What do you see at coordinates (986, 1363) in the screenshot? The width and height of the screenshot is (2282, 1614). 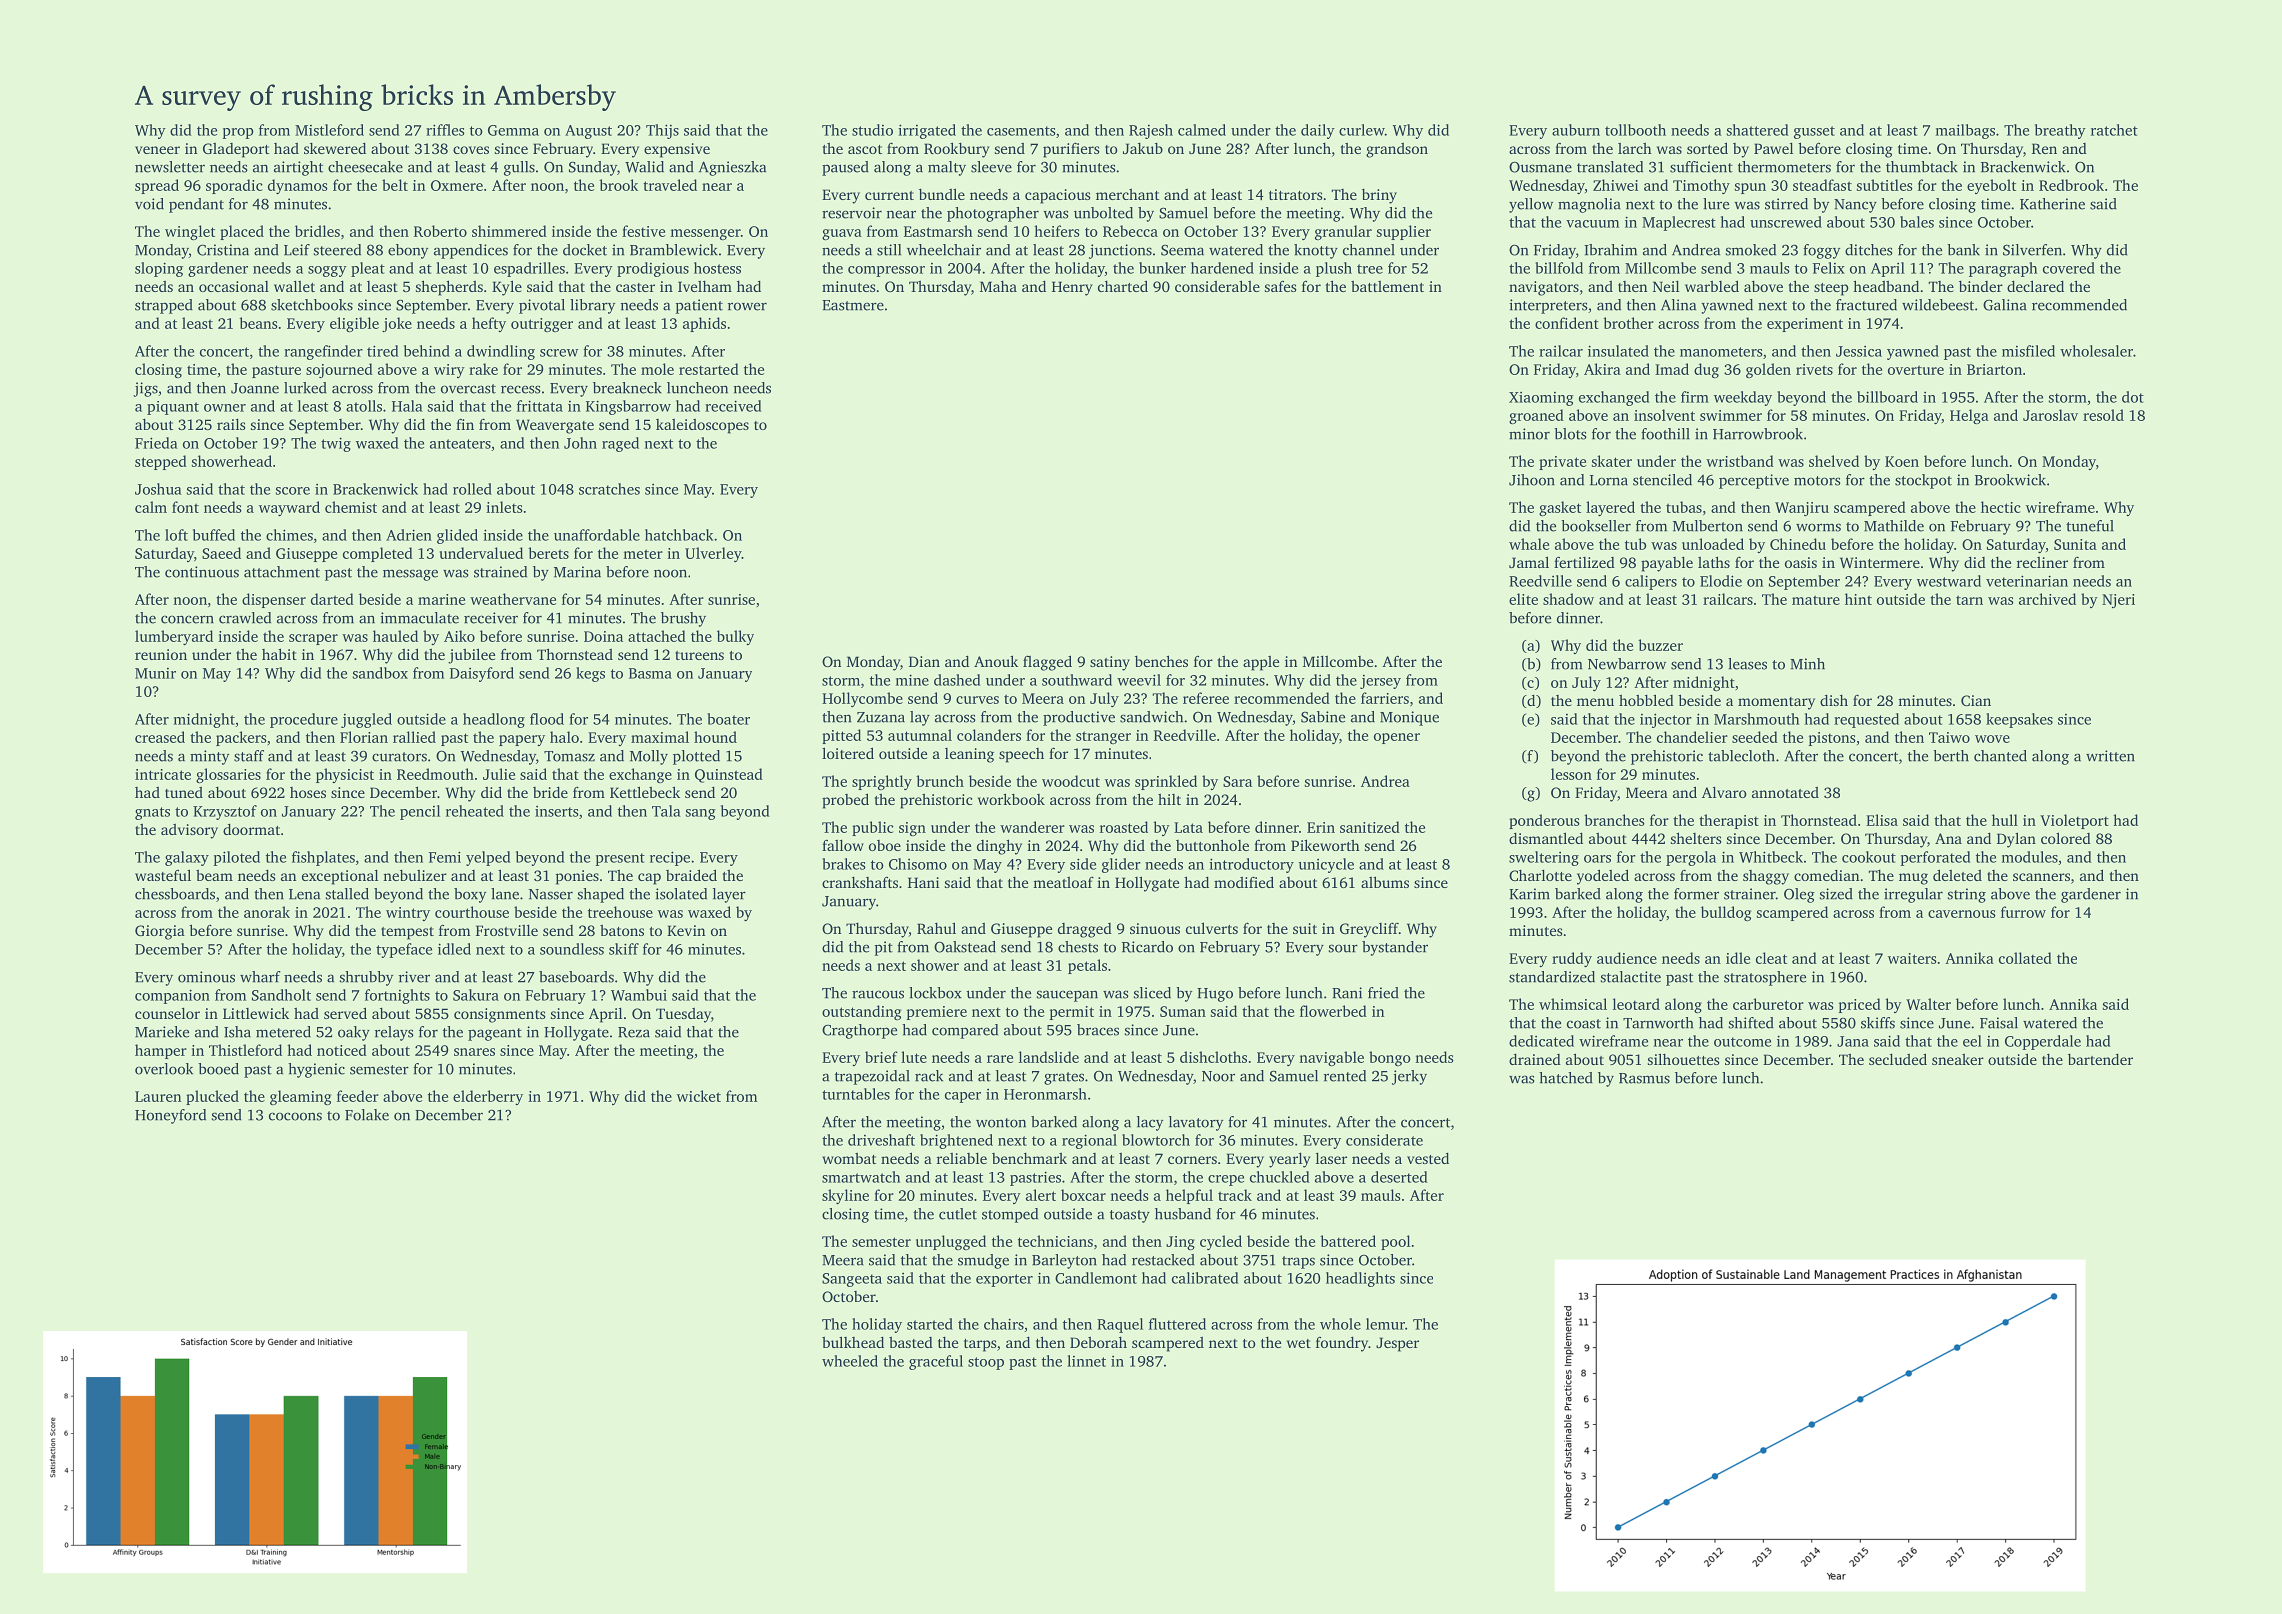 I see `stoop` at bounding box center [986, 1363].
